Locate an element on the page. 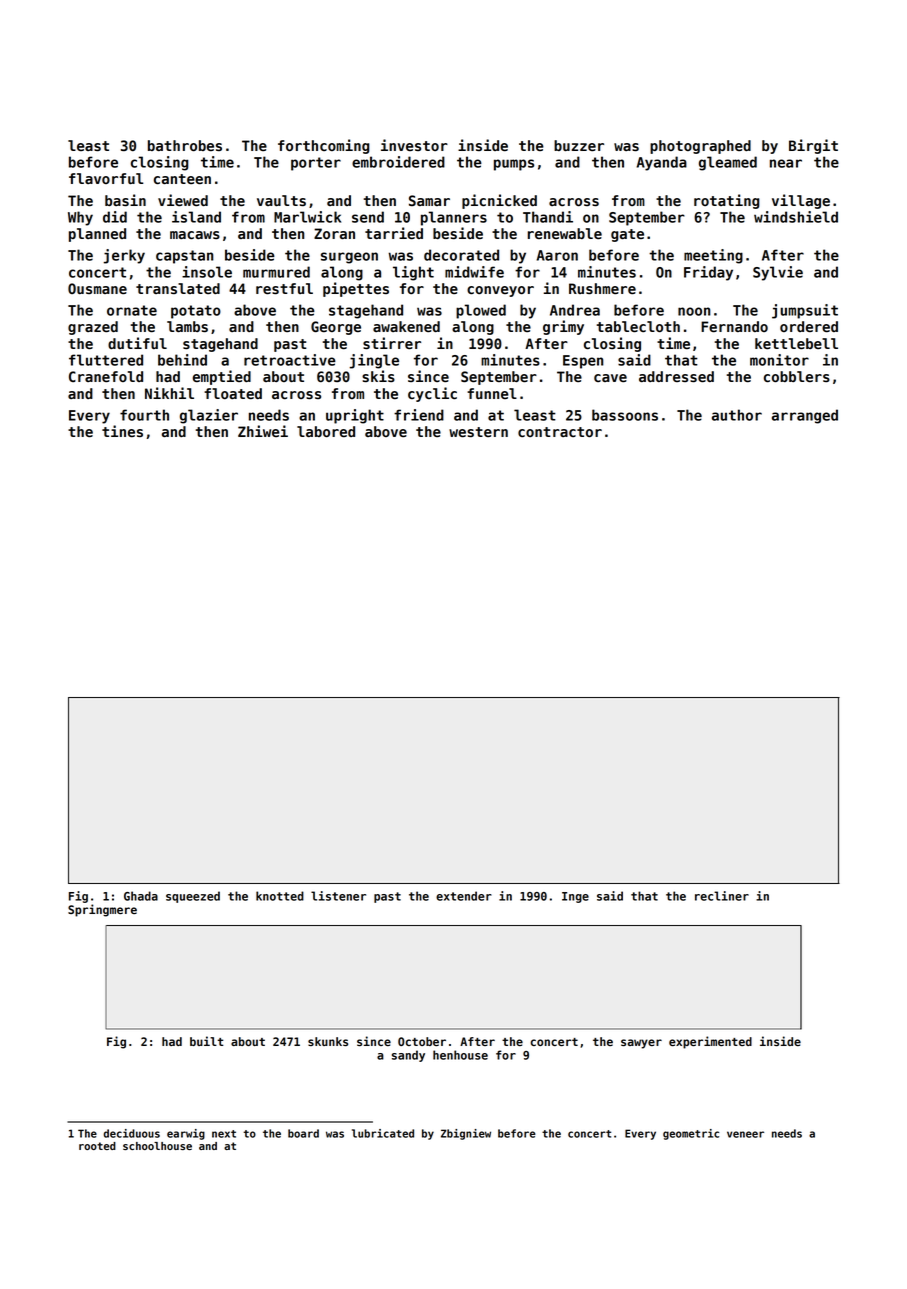  buzzer is located at coordinates (579, 146).
